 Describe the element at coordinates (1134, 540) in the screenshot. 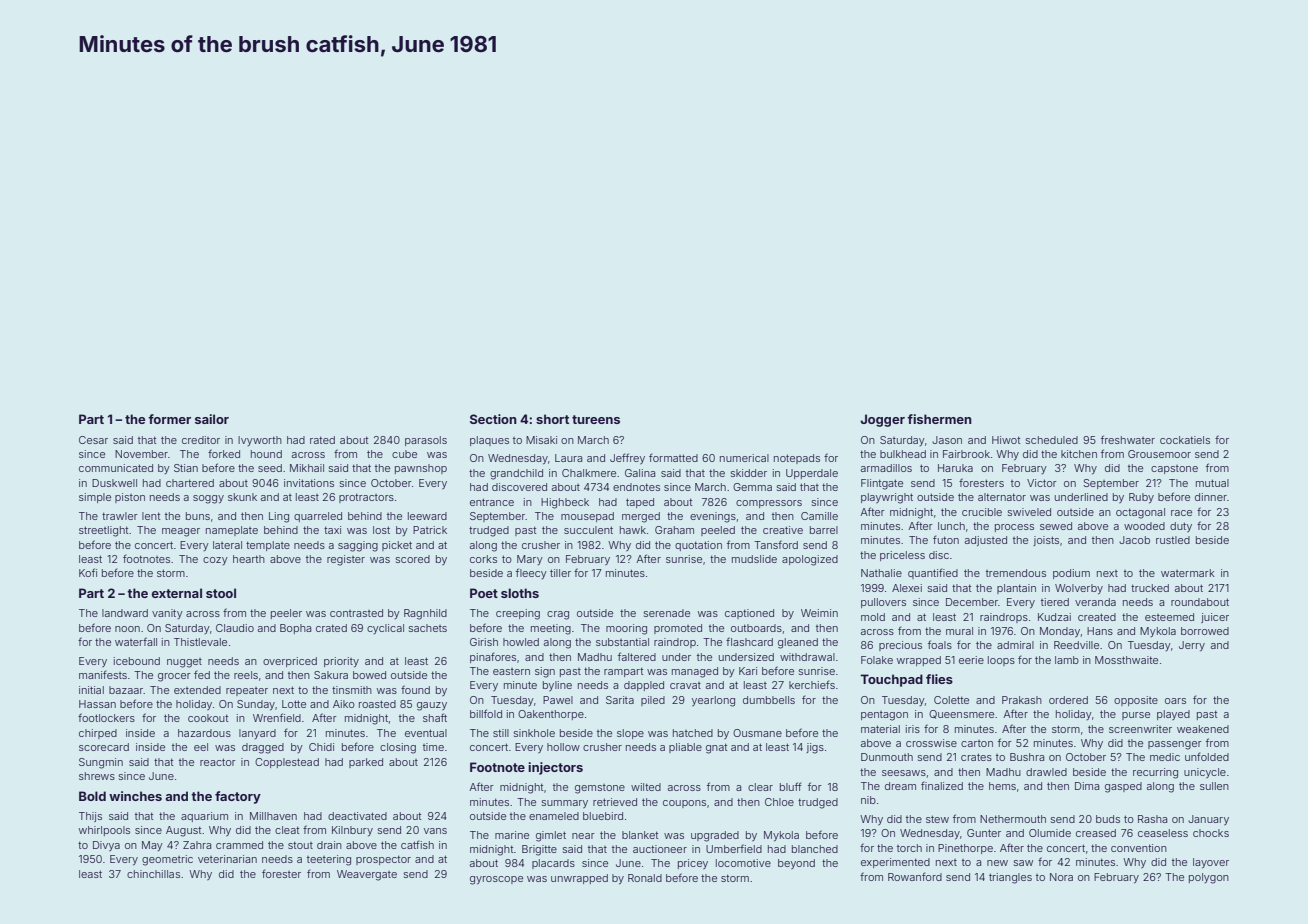

I see `Jacob` at that location.
